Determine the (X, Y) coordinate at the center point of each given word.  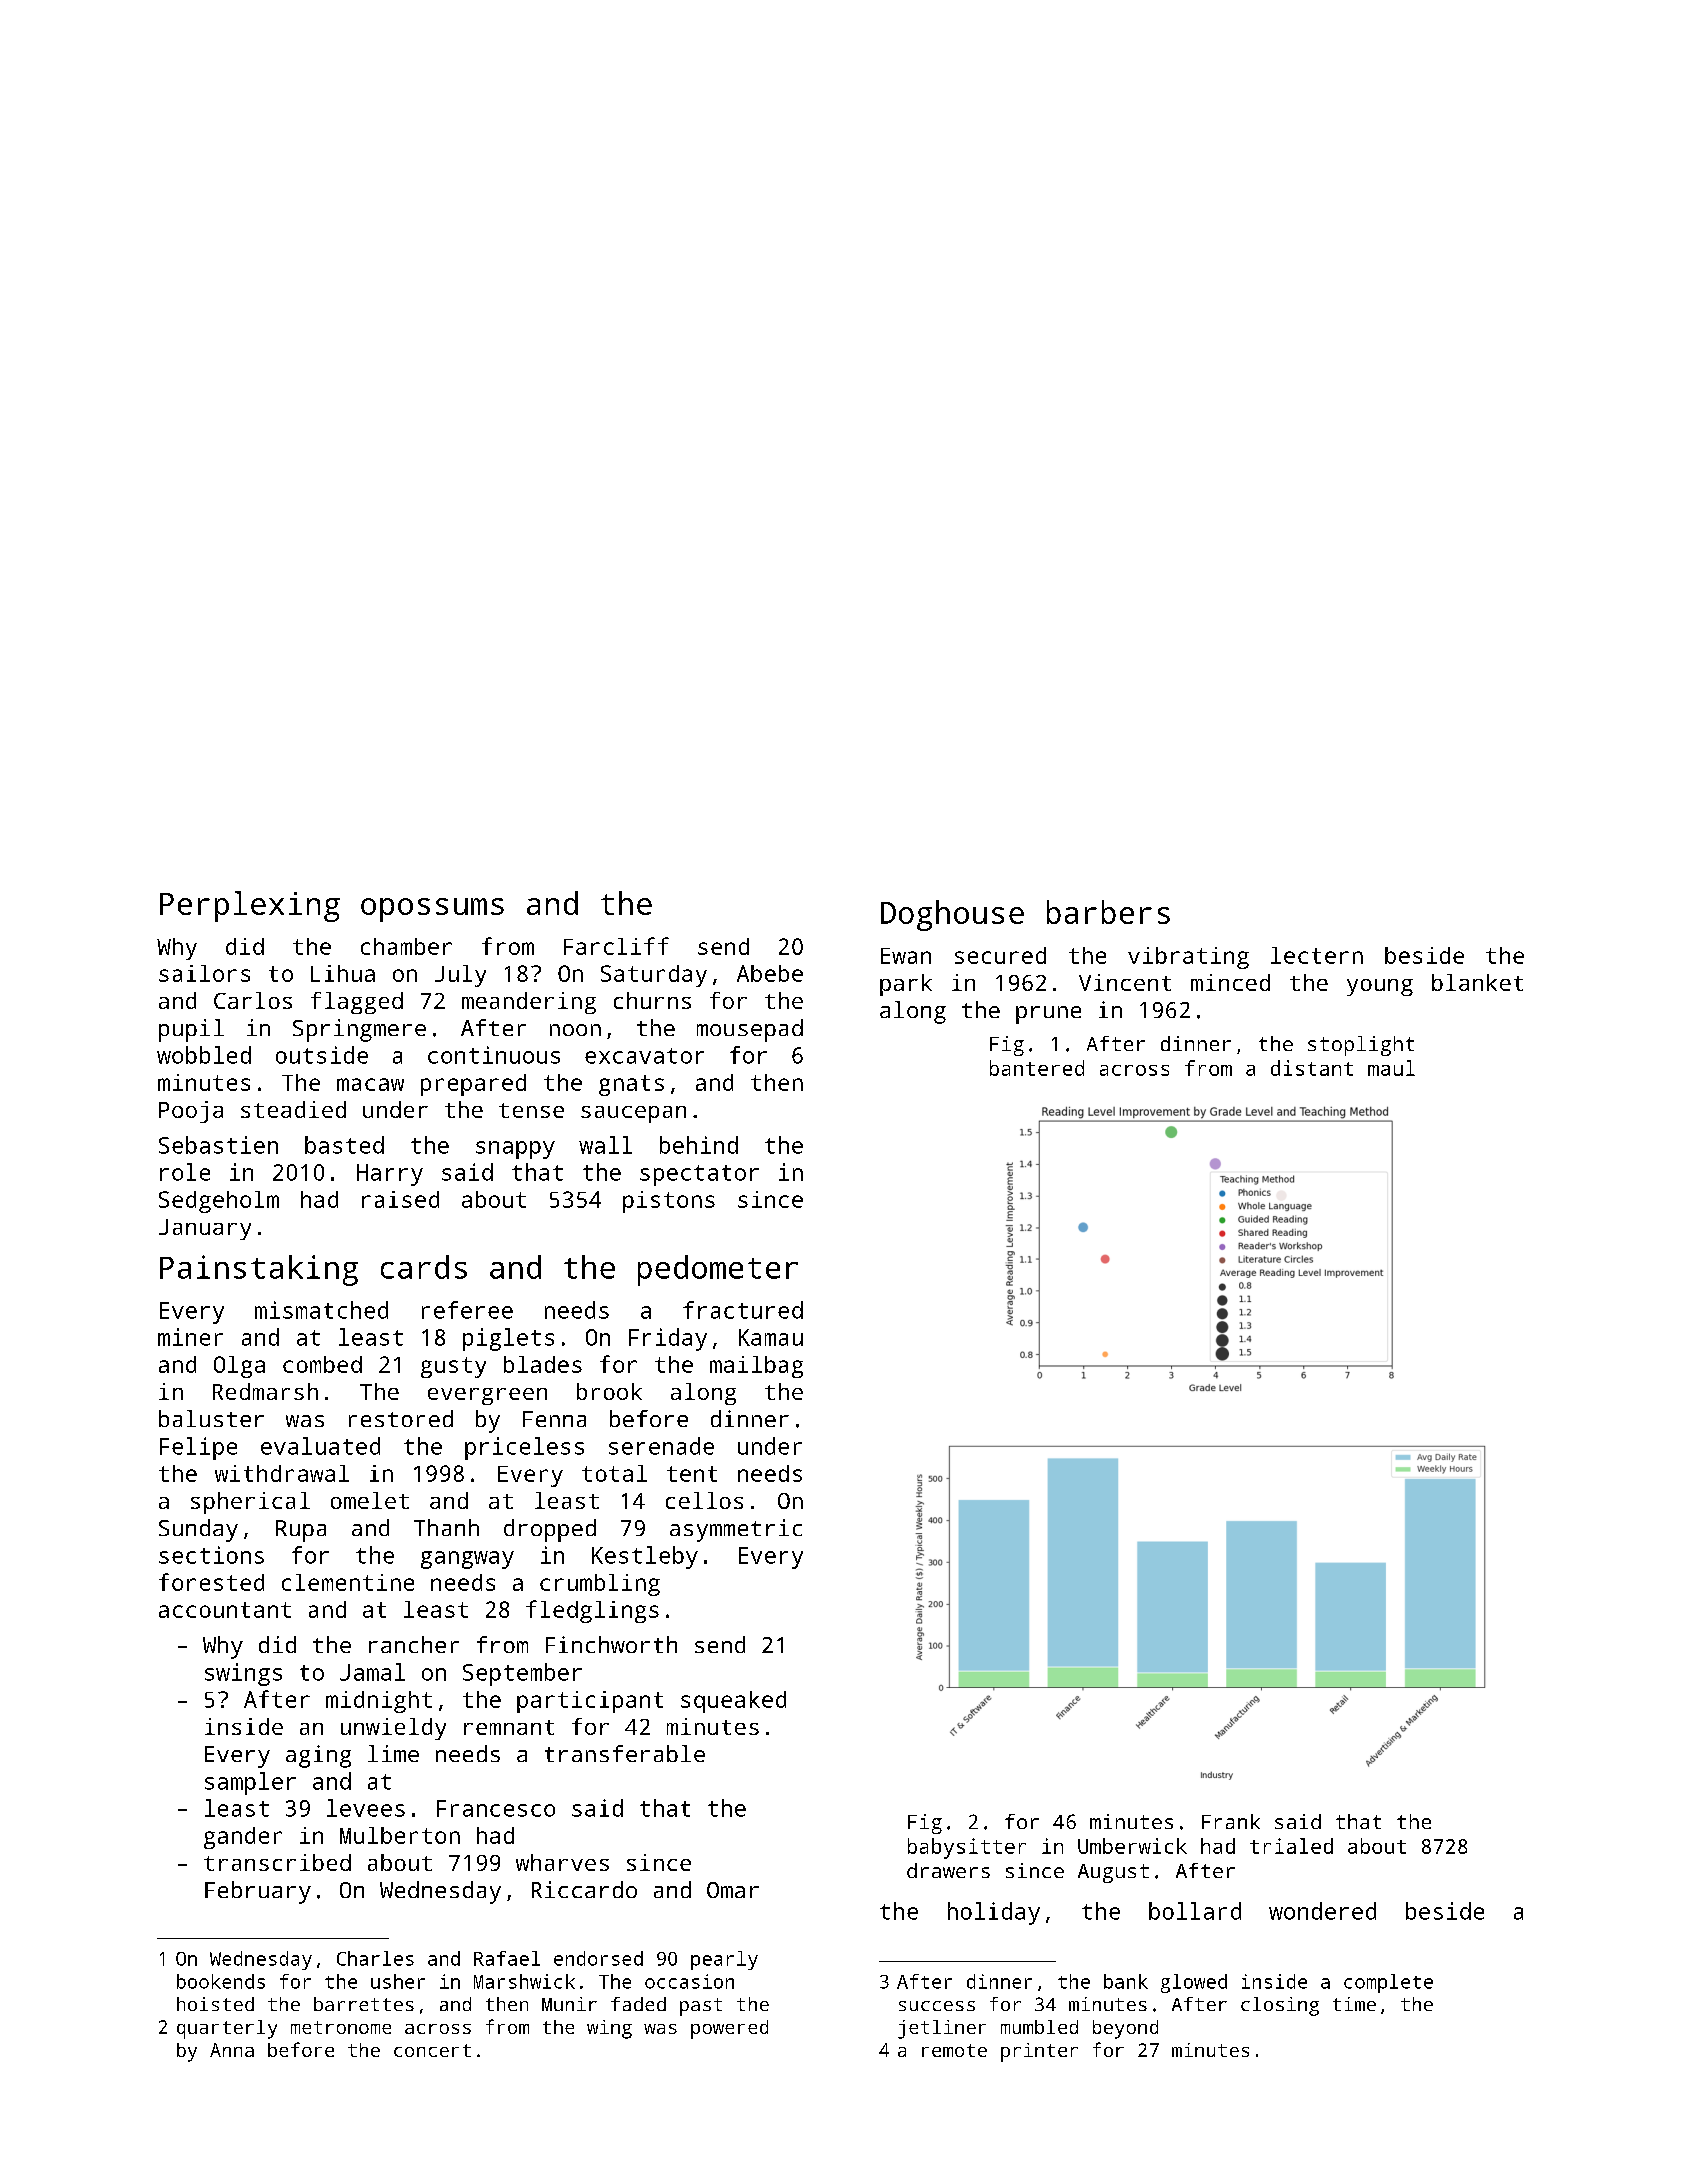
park (906, 985)
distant (1312, 1068)
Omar (733, 1890)
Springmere (359, 1030)
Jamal (372, 1672)
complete (1388, 1983)
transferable (625, 1753)
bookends (221, 1981)
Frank (1231, 1821)
